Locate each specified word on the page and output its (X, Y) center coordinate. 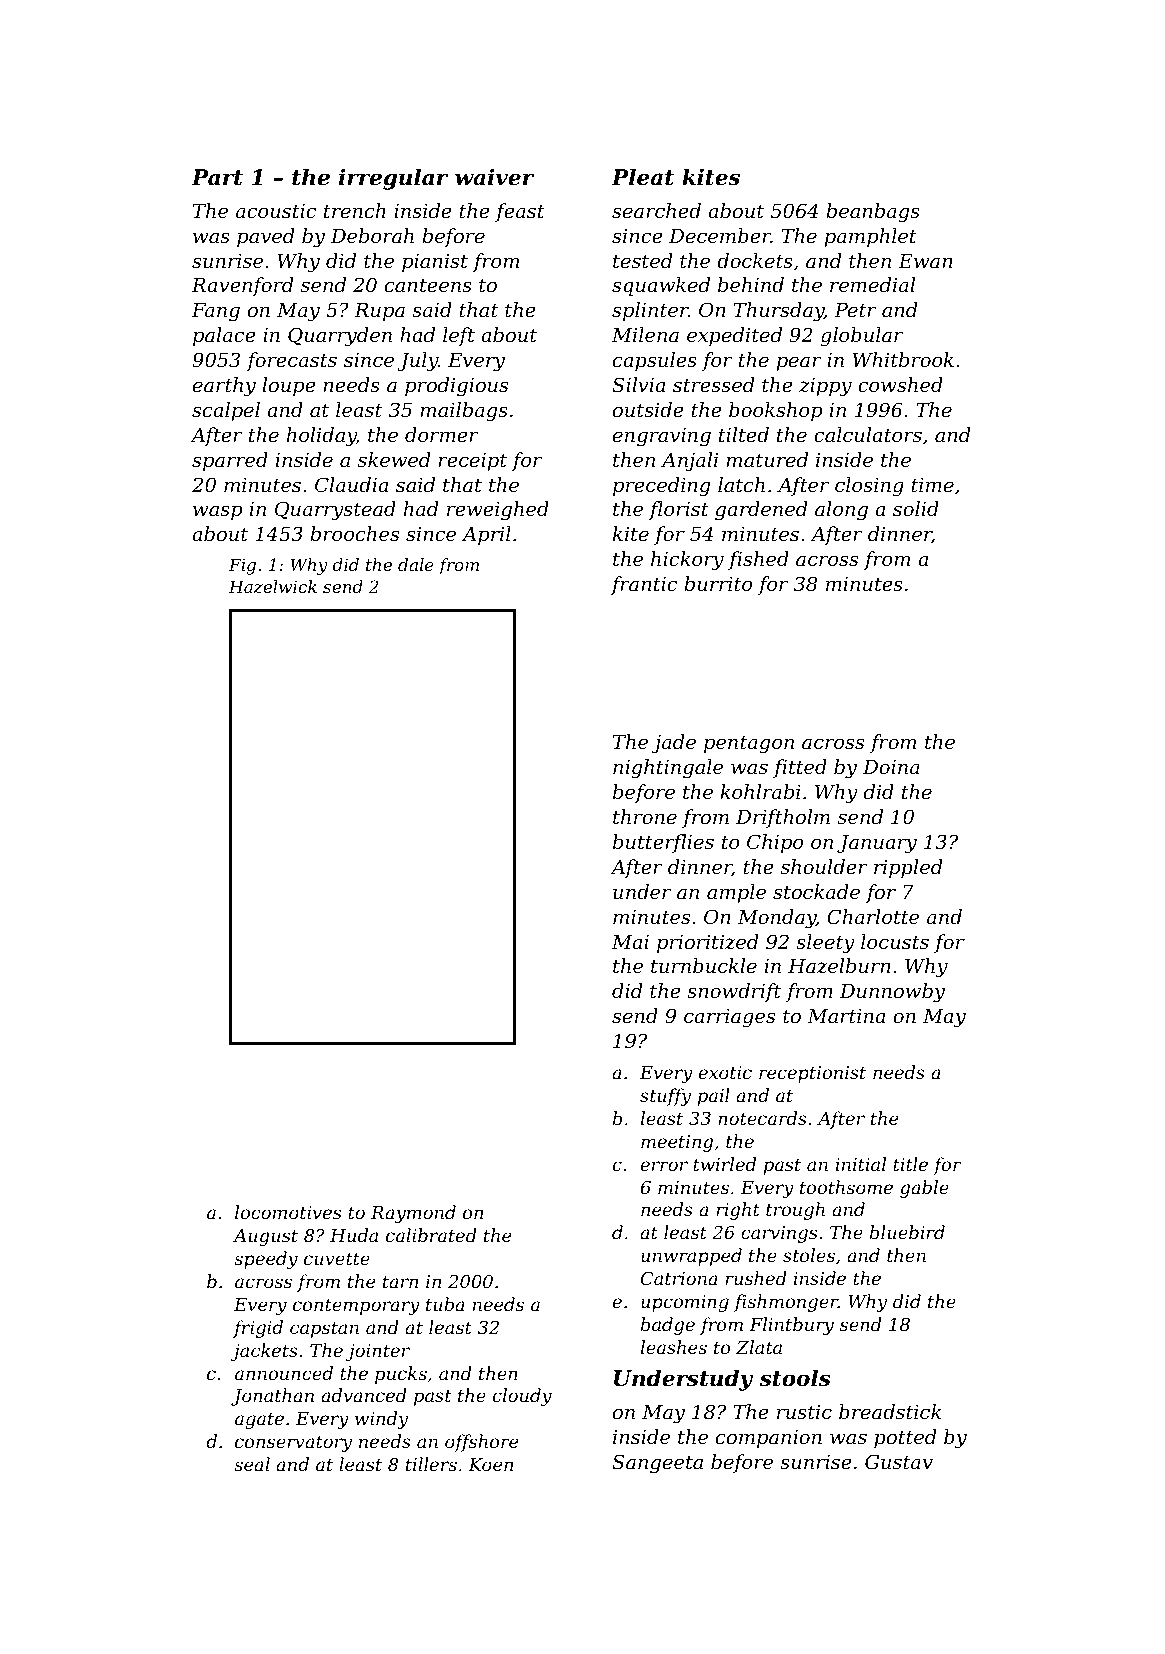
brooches (354, 533)
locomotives (288, 1212)
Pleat (642, 177)
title (910, 1164)
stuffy (665, 1097)
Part (217, 177)
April (486, 535)
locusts (895, 941)
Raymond (413, 1214)
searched (656, 210)
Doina (891, 767)
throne (645, 816)
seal (252, 1464)
